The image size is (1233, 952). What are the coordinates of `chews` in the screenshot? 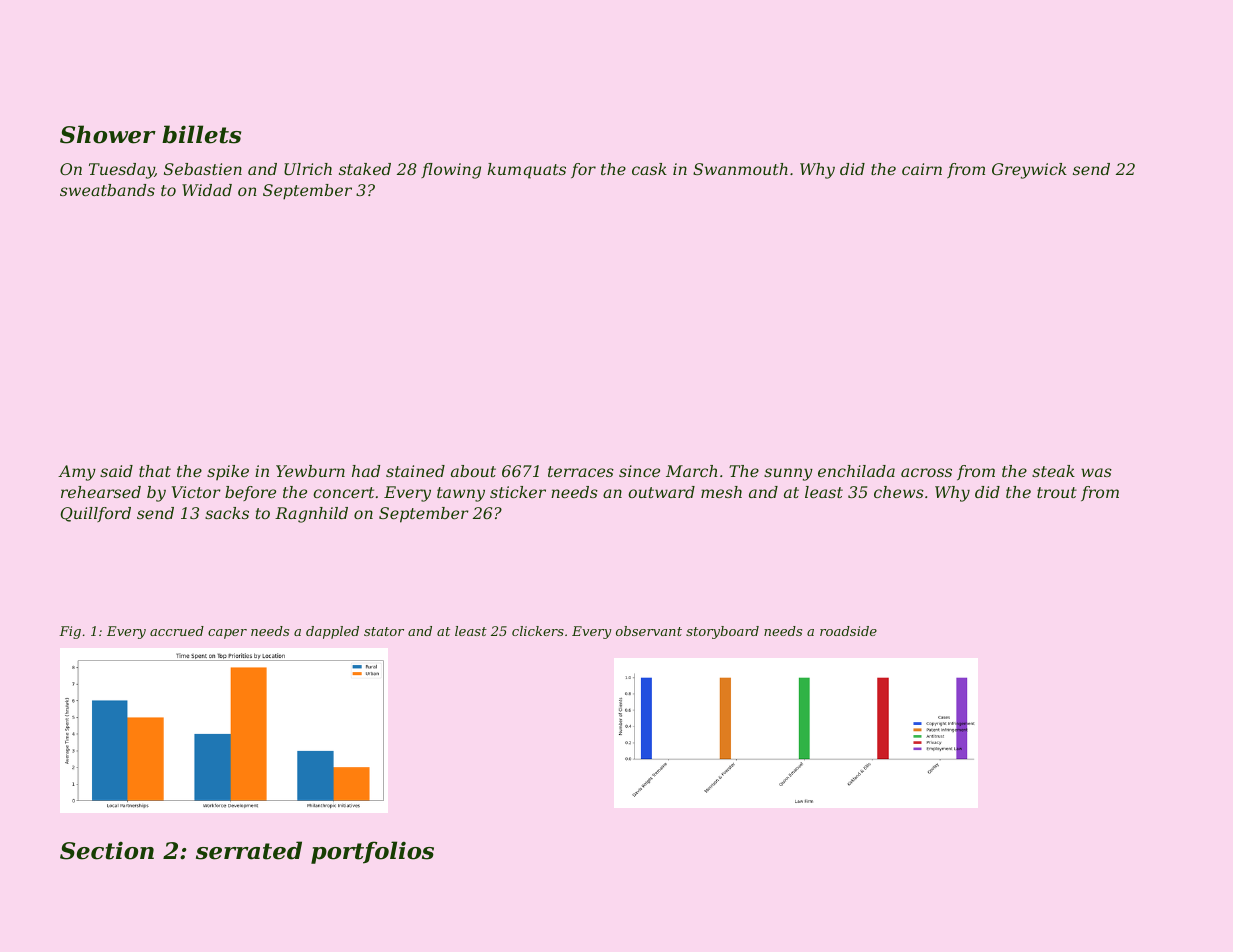 It's located at (899, 492).
